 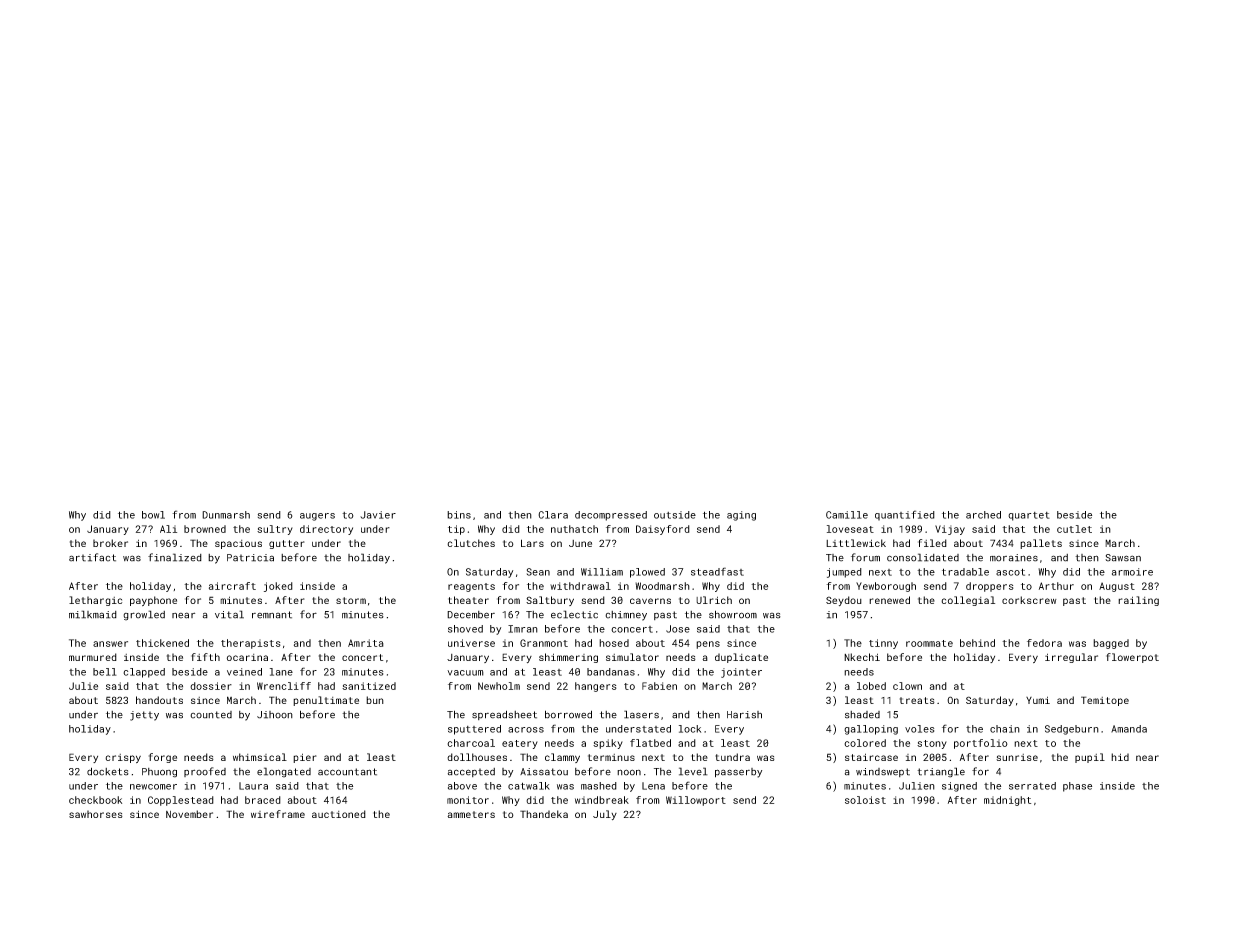 I want to click on outside, so click(x=675, y=515).
